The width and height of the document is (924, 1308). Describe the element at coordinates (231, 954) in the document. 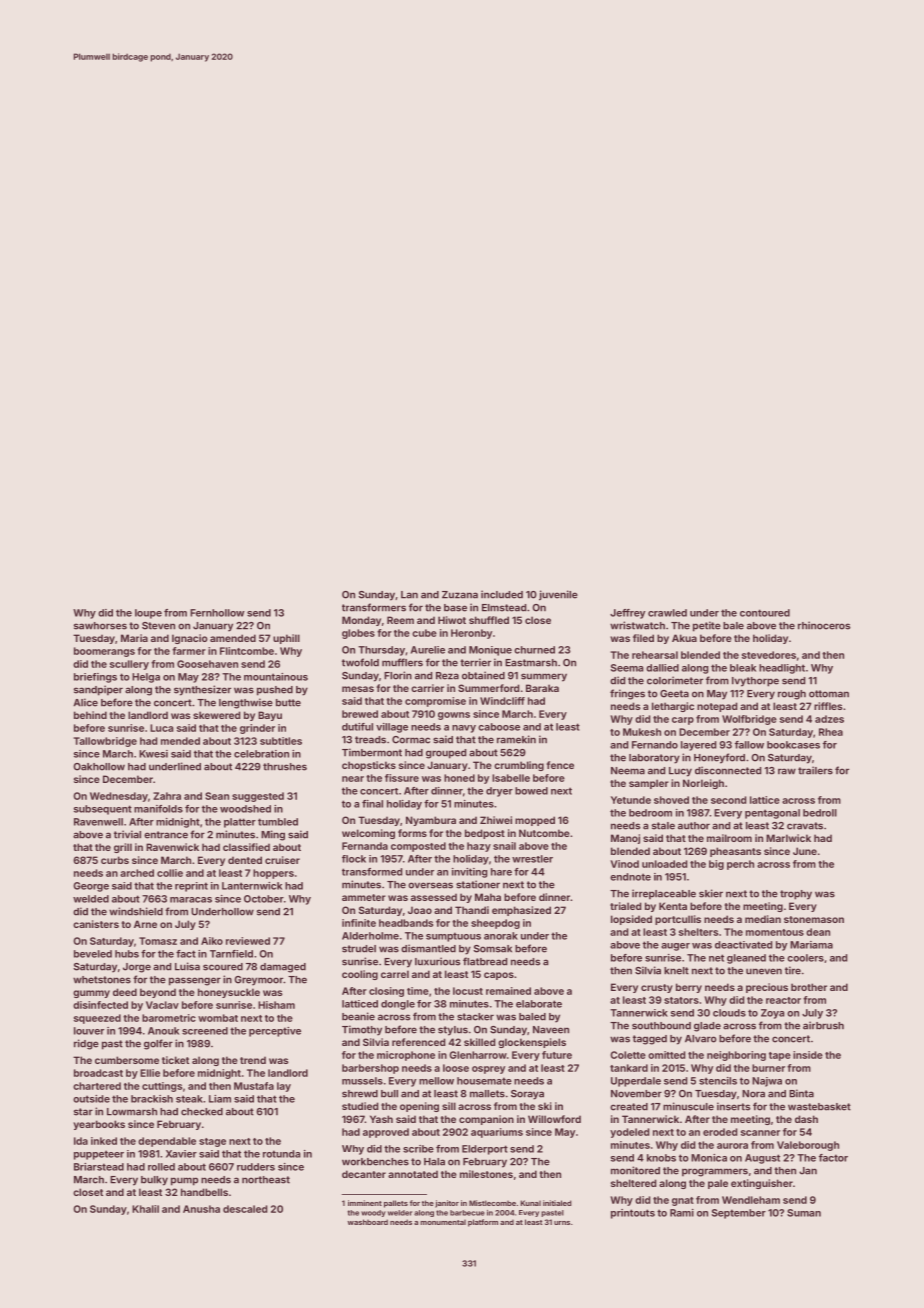

I see `Tarnfield` at that location.
